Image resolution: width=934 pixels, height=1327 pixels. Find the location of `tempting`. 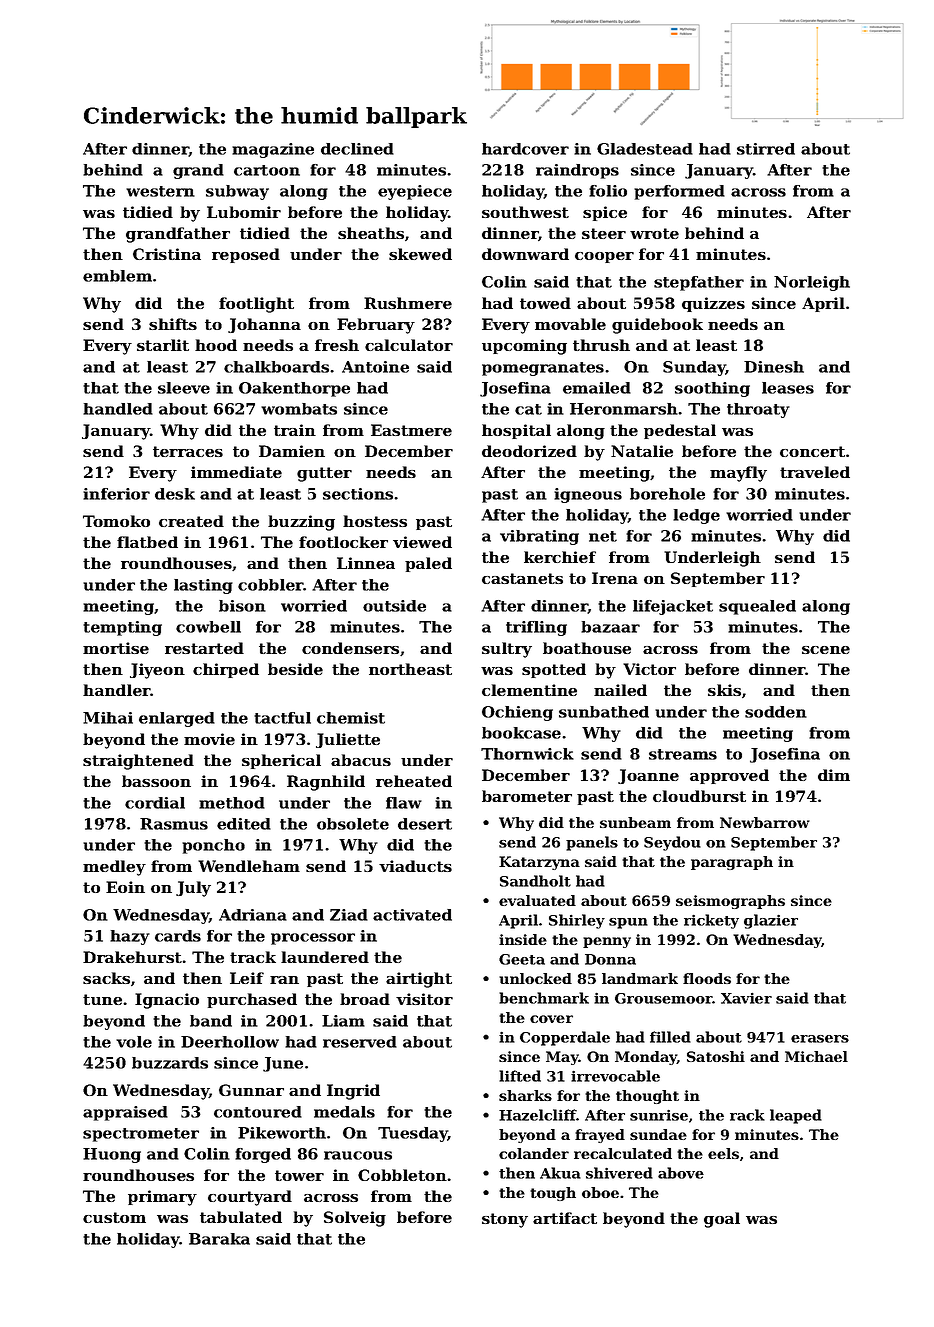

tempting is located at coordinates (122, 628).
